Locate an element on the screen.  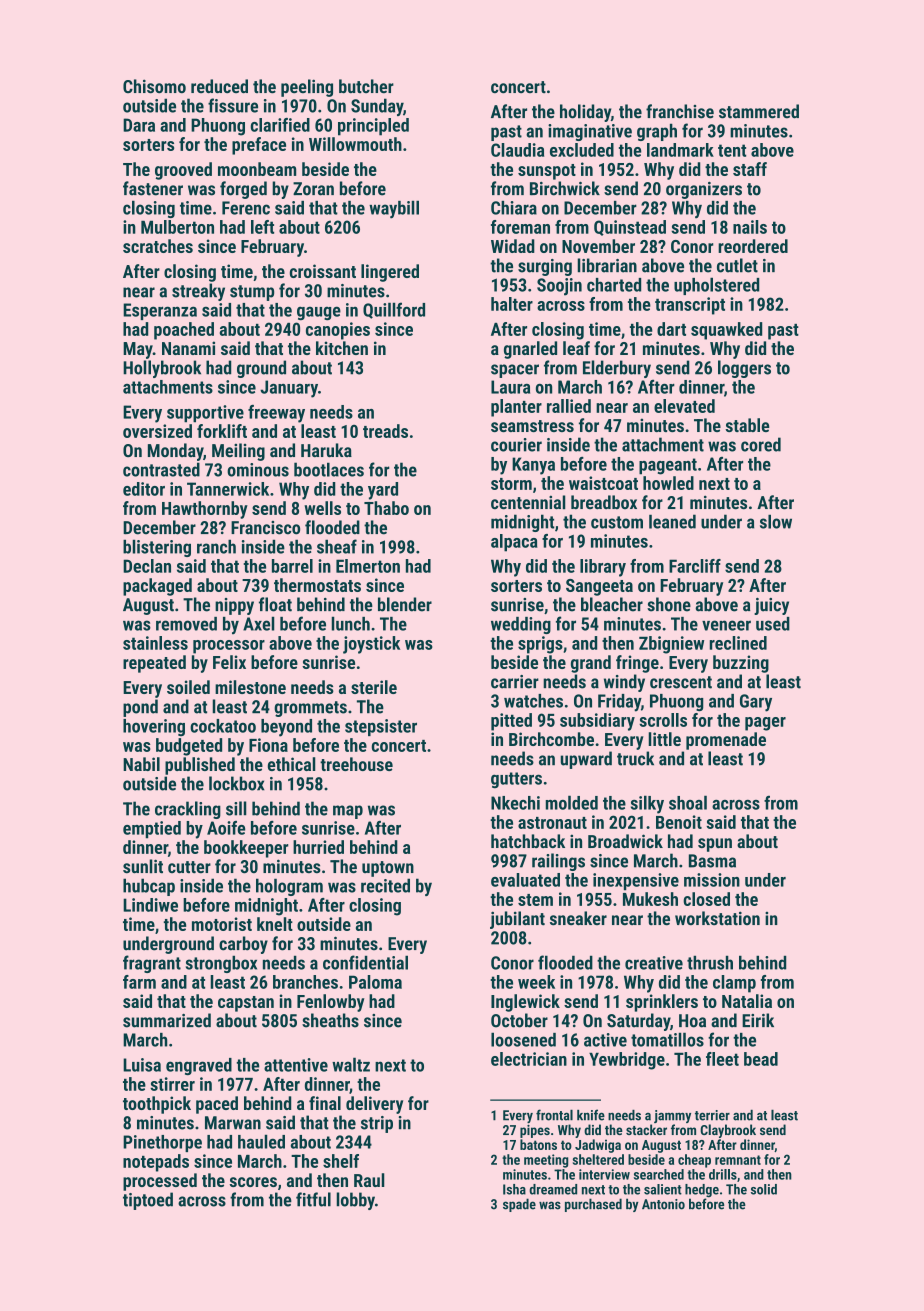
nails is located at coordinates (750, 227).
